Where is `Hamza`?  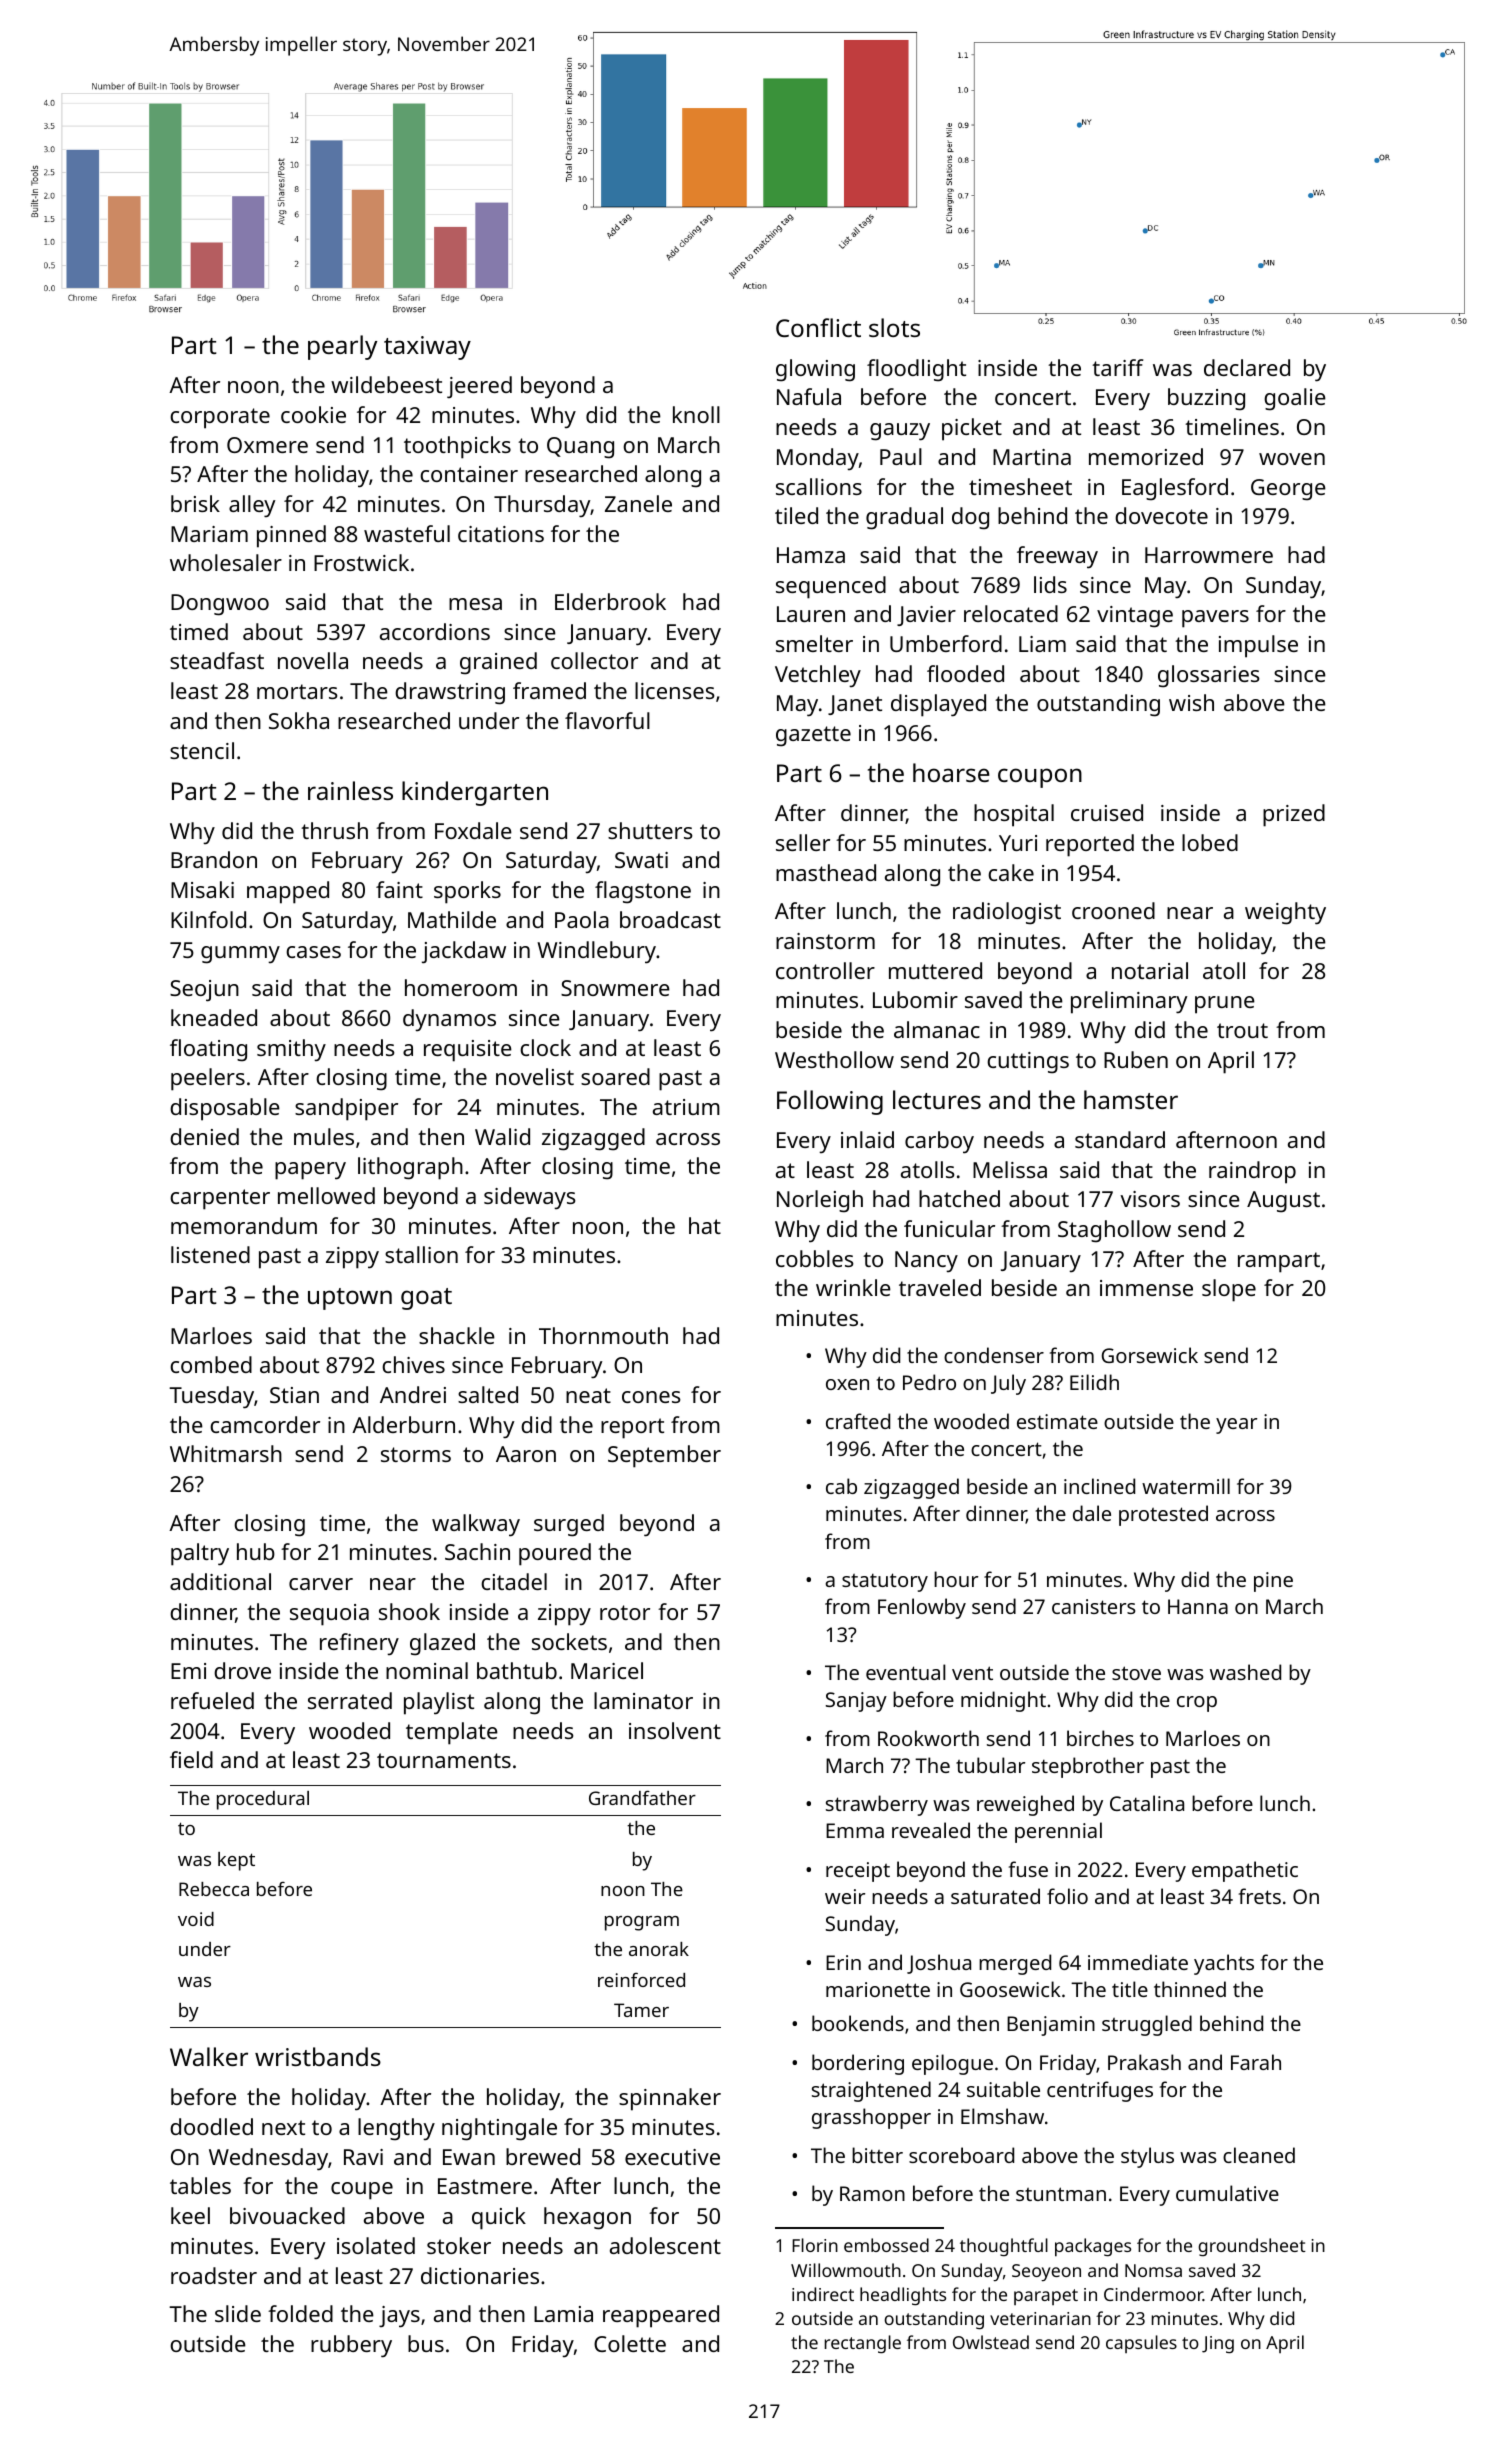
Hamza is located at coordinates (811, 555).
